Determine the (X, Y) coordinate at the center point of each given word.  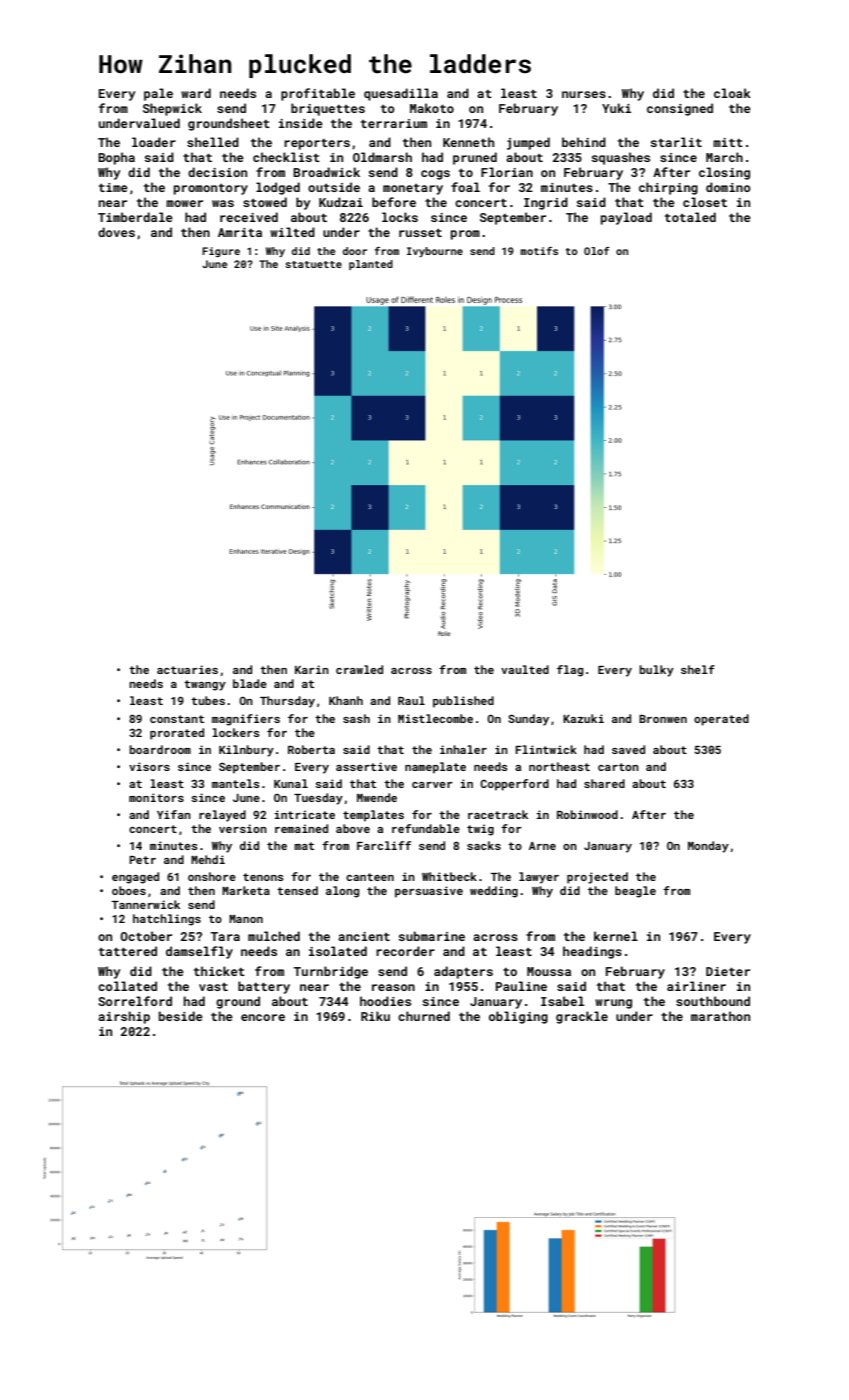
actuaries (187, 669)
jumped (528, 143)
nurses (584, 94)
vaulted (525, 669)
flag (570, 671)
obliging (518, 1017)
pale (158, 94)
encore (263, 1017)
